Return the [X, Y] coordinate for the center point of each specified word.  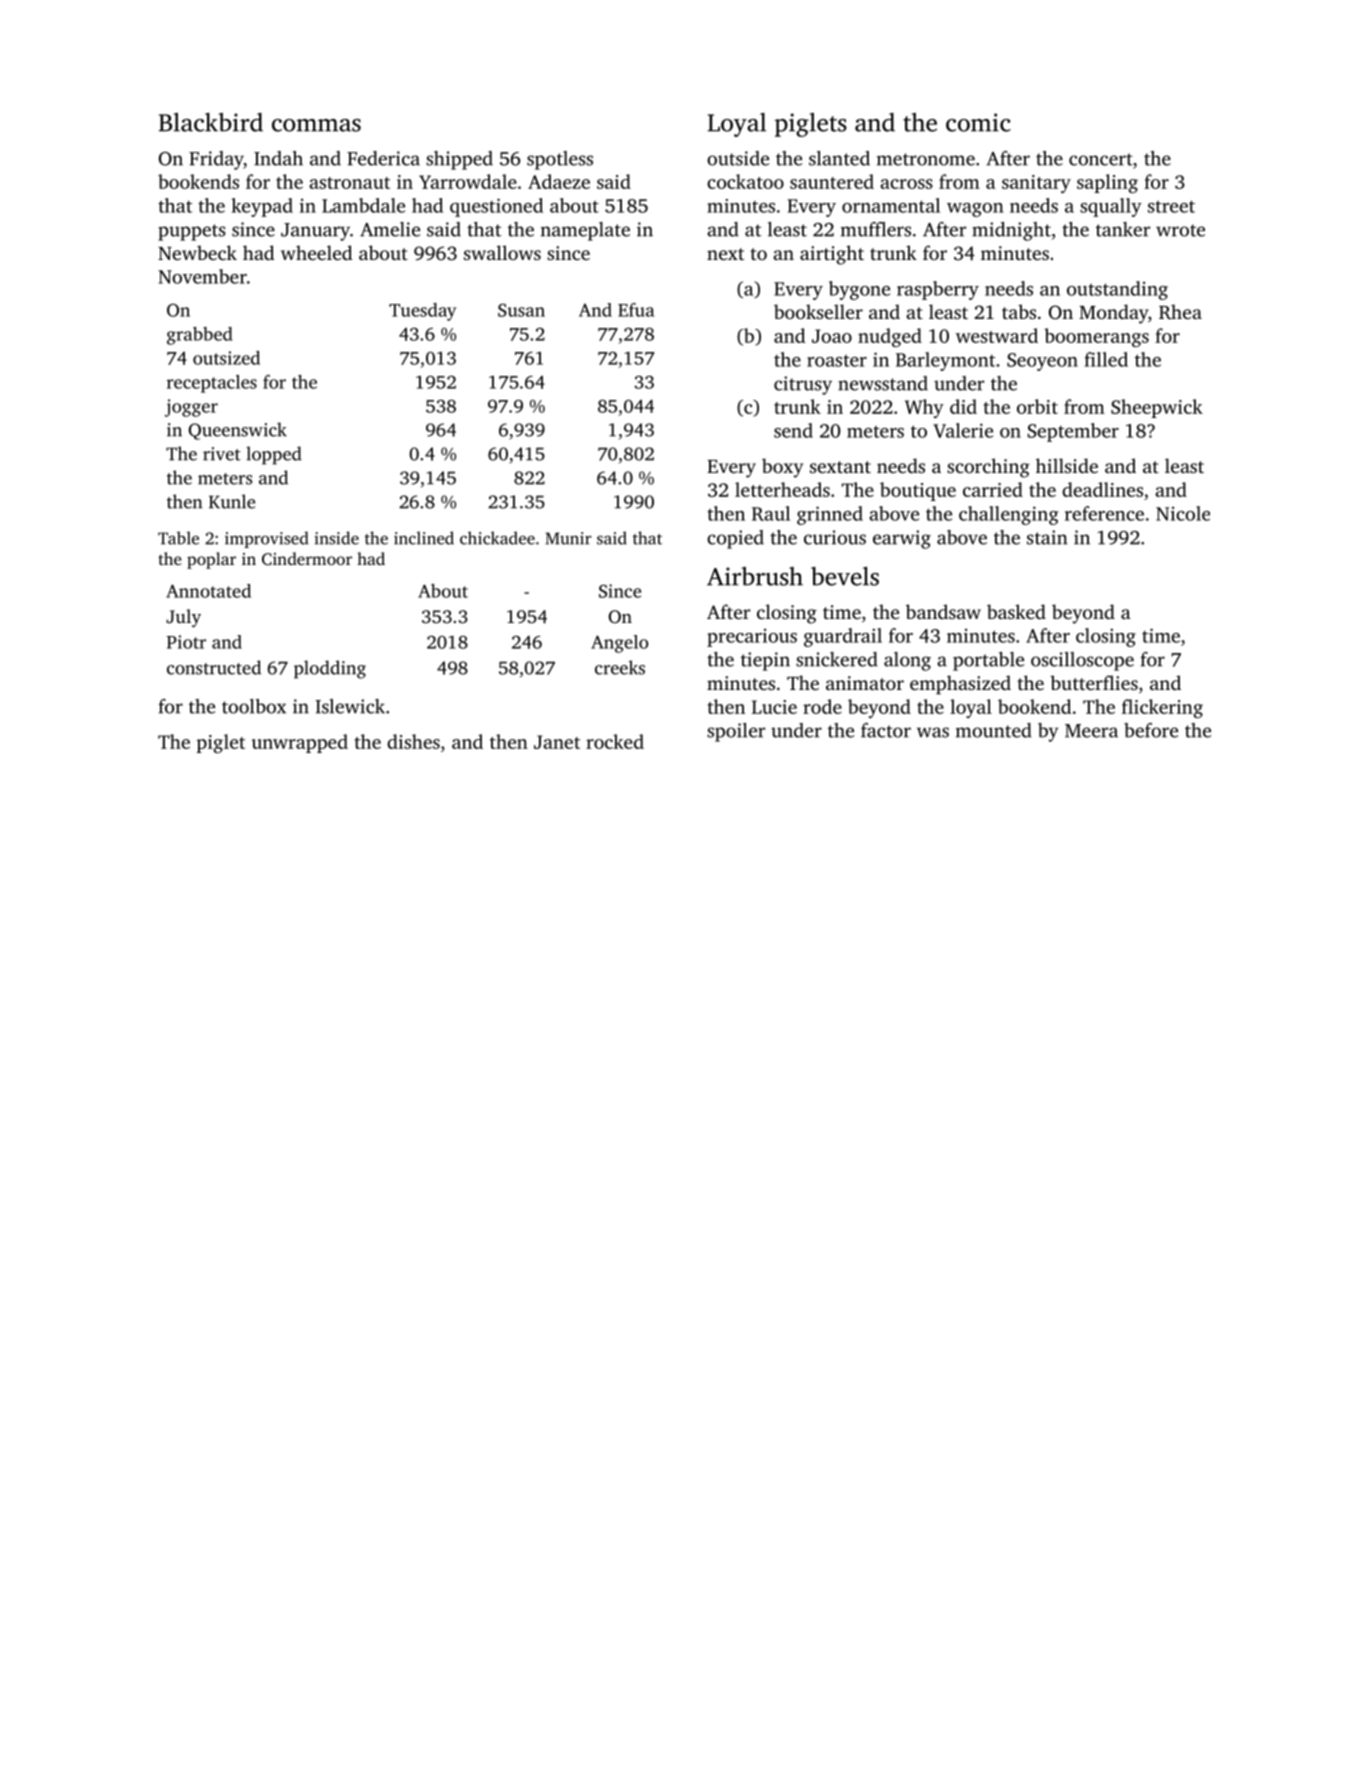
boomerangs [1096, 337]
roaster [837, 361]
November [202, 276]
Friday [216, 160]
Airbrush [755, 576]
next [725, 254]
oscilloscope [1082, 661]
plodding [330, 669]
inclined [424, 538]
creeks [620, 667]
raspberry [938, 290]
